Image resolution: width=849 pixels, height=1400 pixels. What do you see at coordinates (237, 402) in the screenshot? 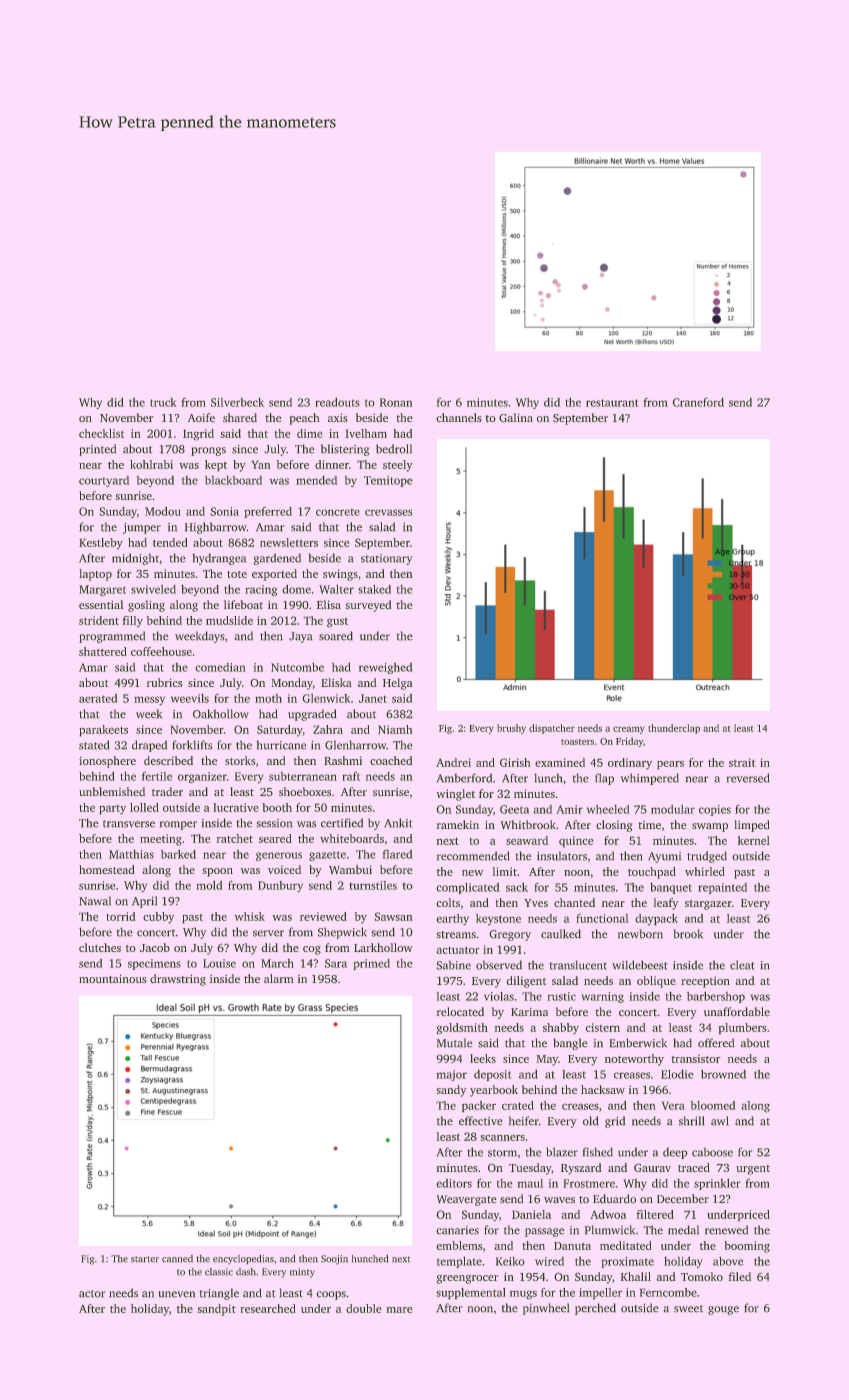
I see `Silverbeck` at bounding box center [237, 402].
